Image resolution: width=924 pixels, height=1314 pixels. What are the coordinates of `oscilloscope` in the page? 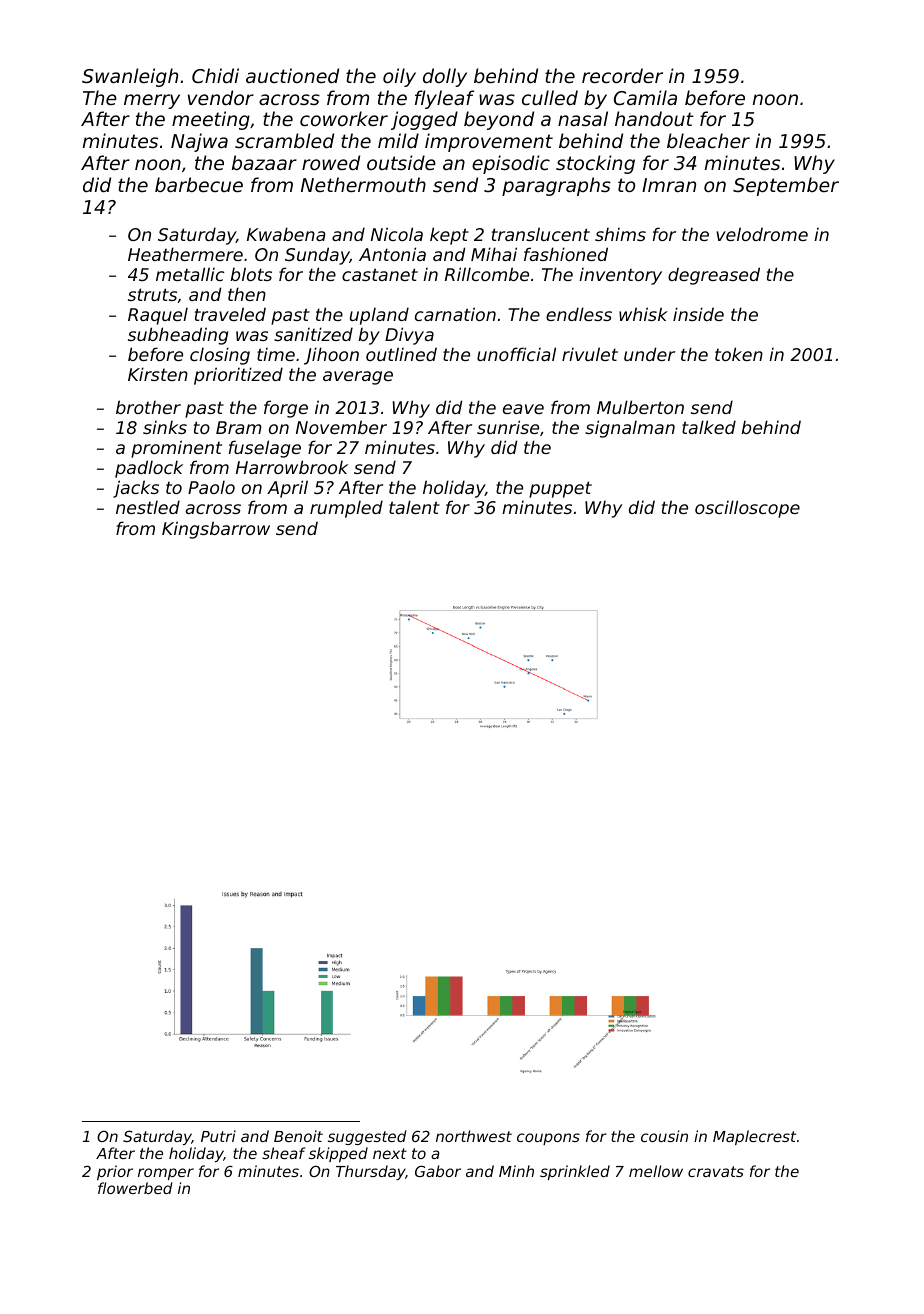 It's located at (747, 509).
